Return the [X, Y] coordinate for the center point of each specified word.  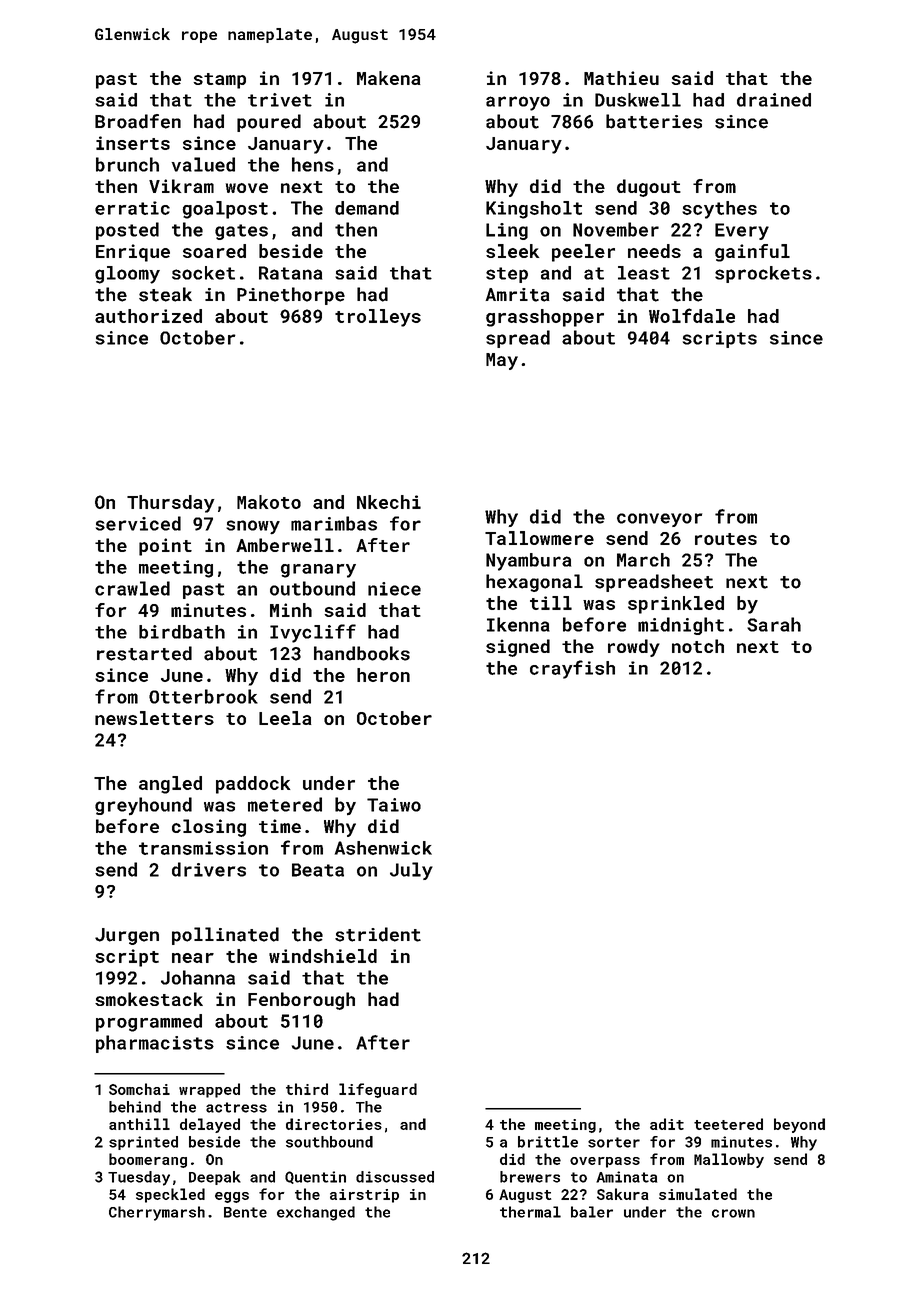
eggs [232, 1197]
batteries [654, 121]
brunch [127, 164]
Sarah [774, 624]
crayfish [572, 669]
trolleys [378, 318]
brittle [548, 1142]
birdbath [182, 632]
